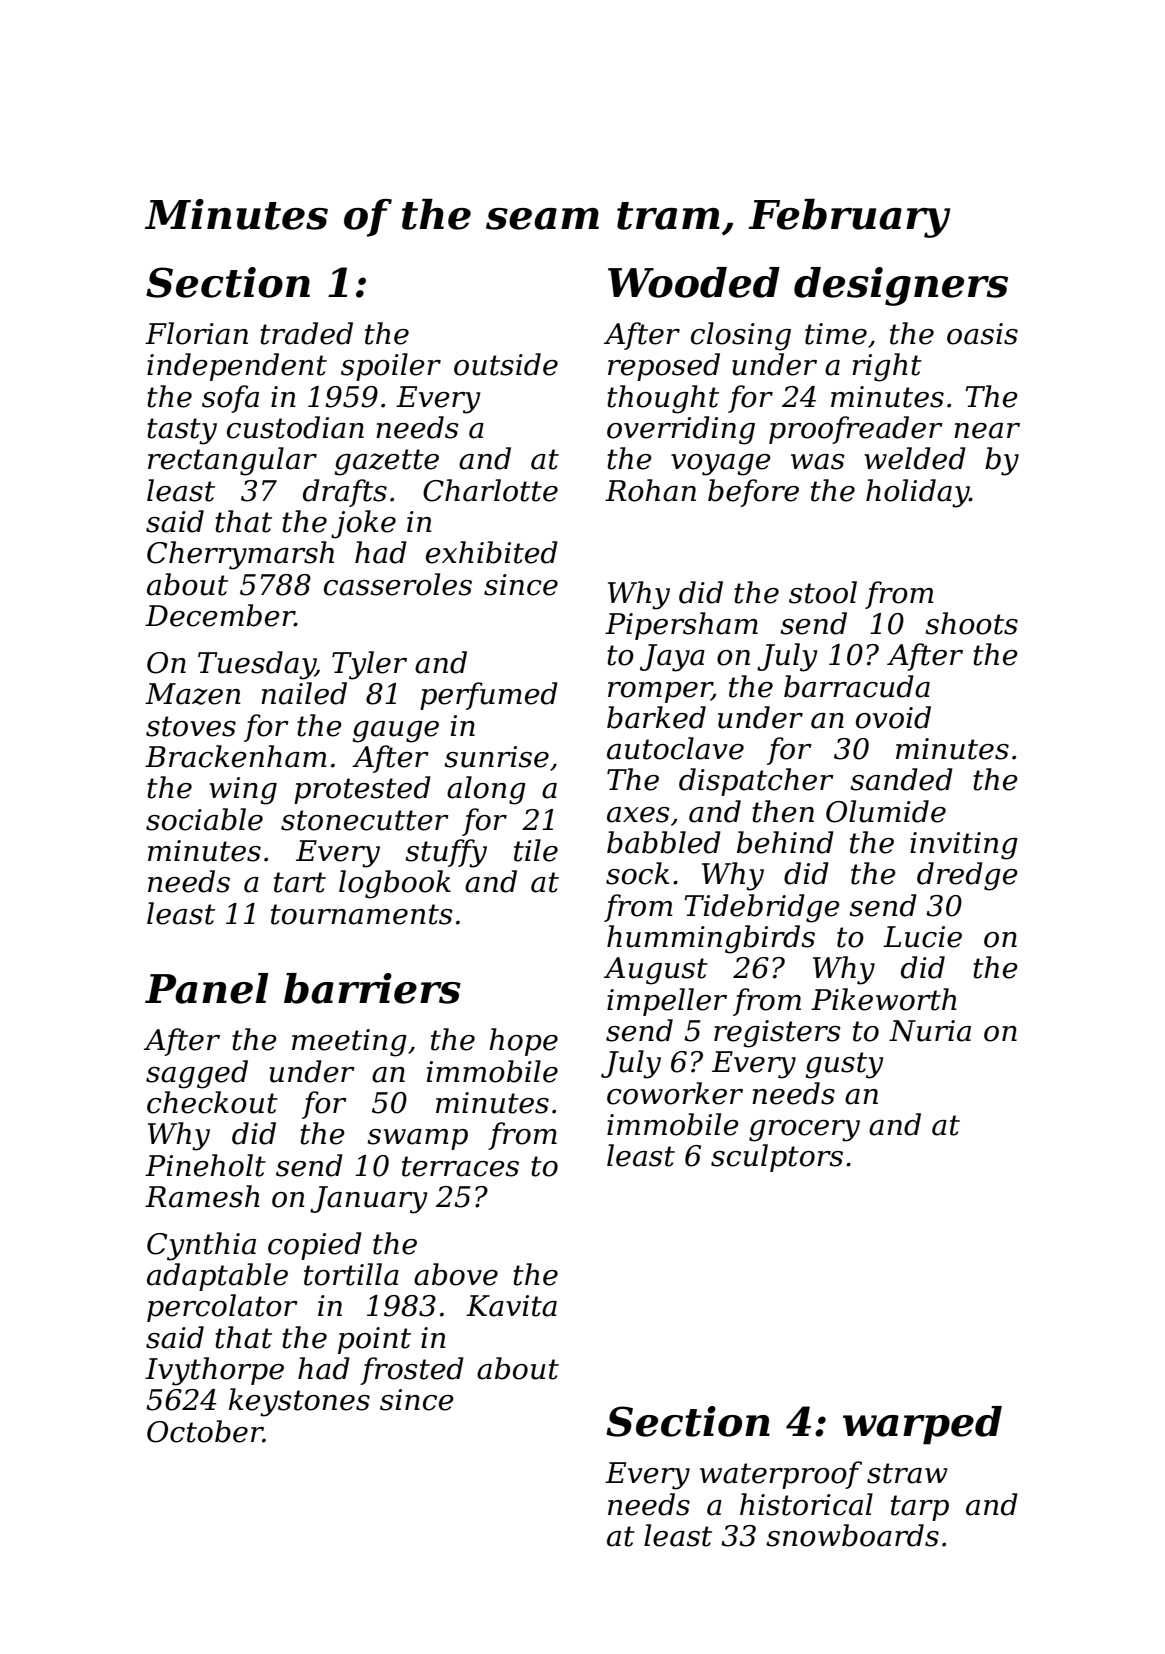  I want to click on terraces, so click(460, 1166).
